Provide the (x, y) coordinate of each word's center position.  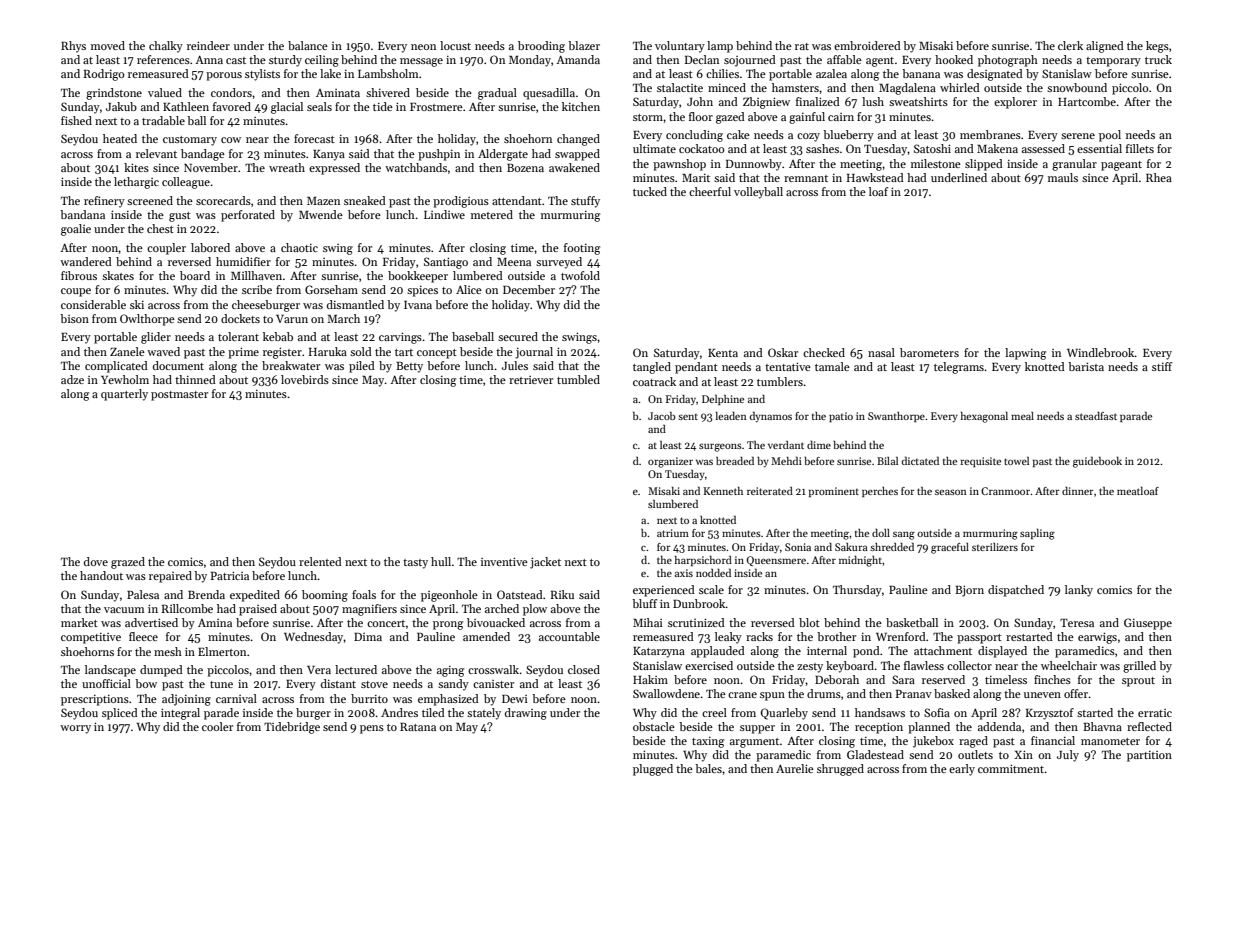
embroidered (867, 45)
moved (108, 45)
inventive (504, 561)
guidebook (1097, 462)
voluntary (680, 47)
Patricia (230, 575)
